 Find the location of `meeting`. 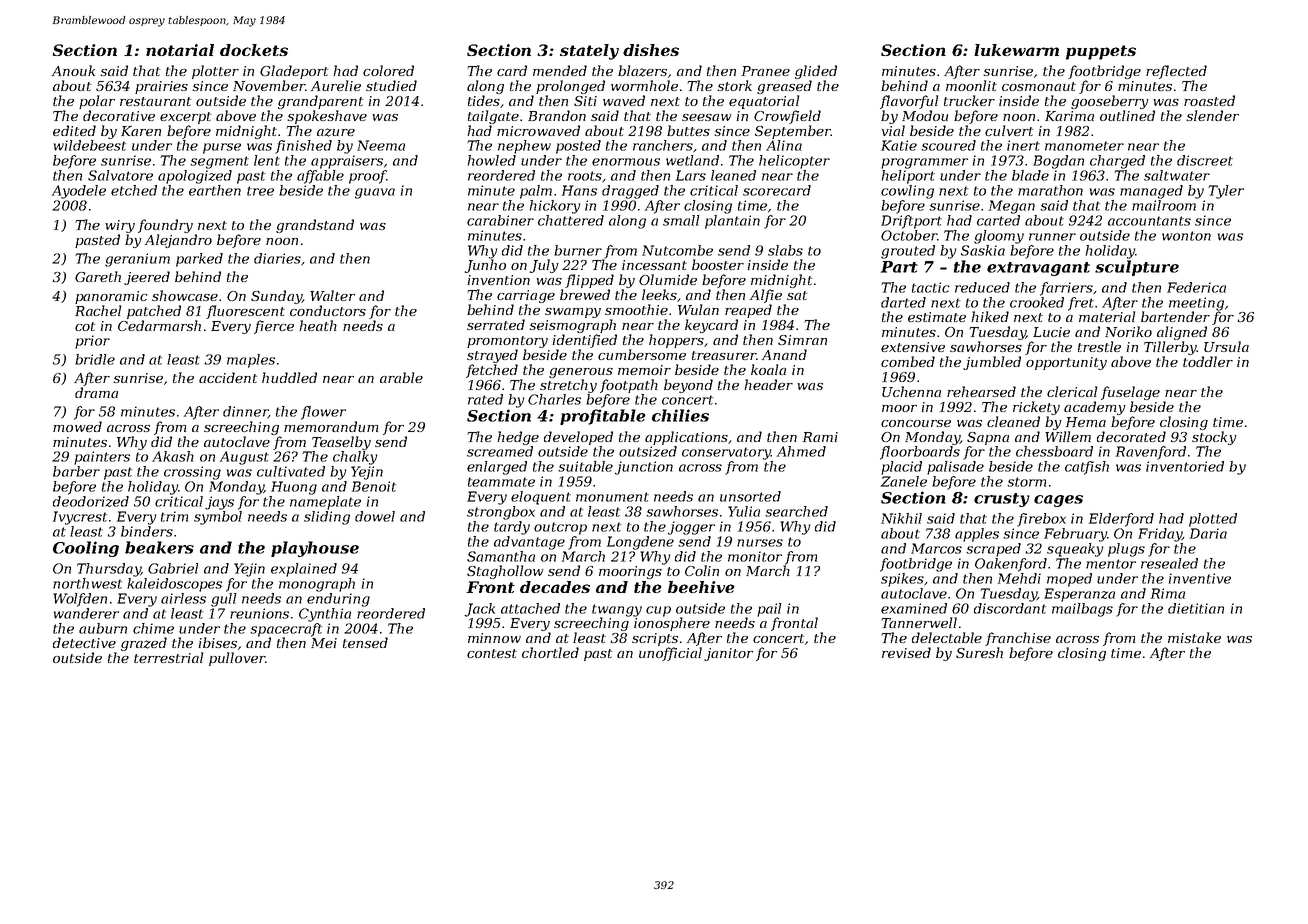

meeting is located at coordinates (1196, 304).
